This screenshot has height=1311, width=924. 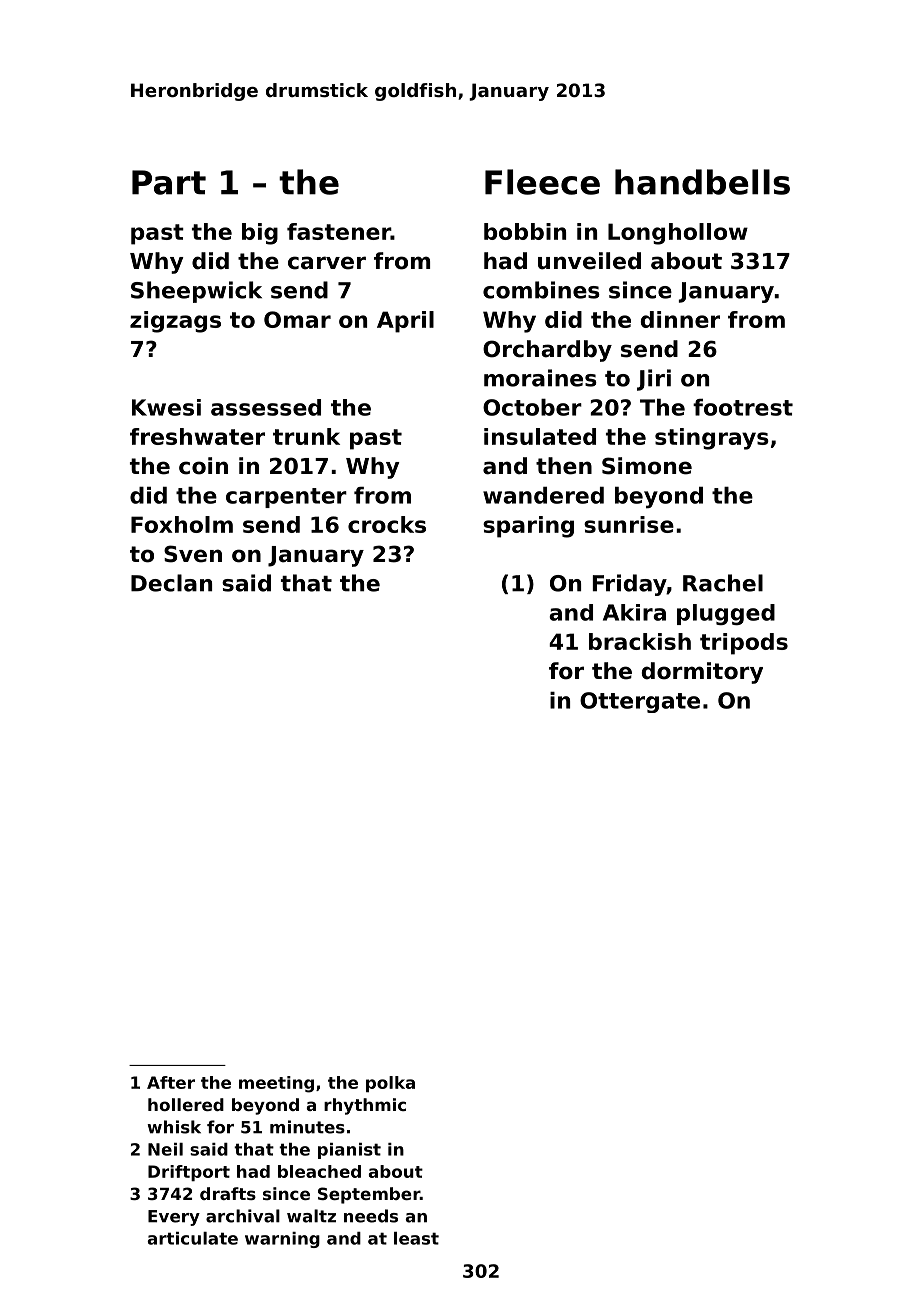 I want to click on April, so click(x=405, y=322).
